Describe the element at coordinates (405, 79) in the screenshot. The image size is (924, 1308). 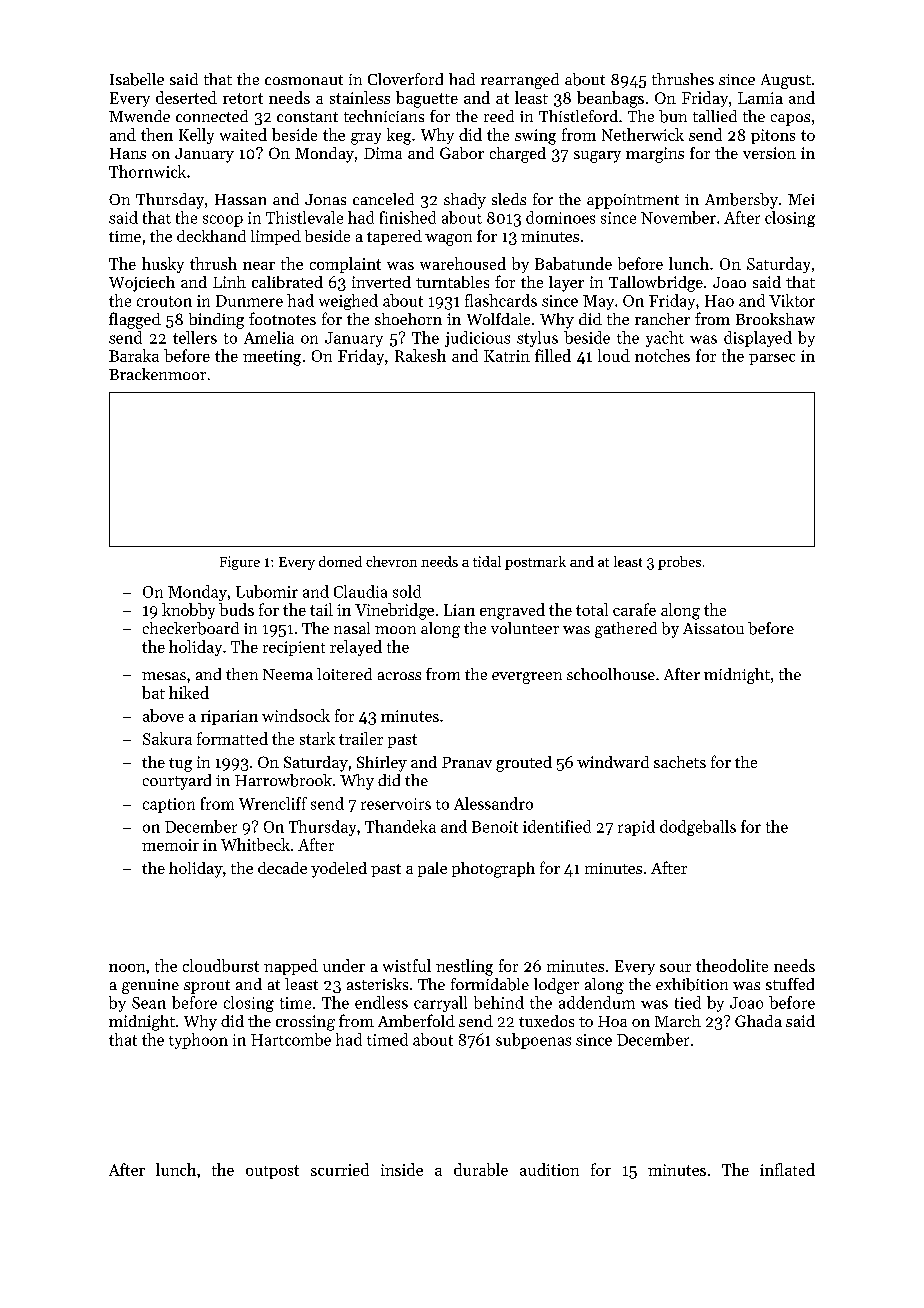
I see `Cloverford` at that location.
